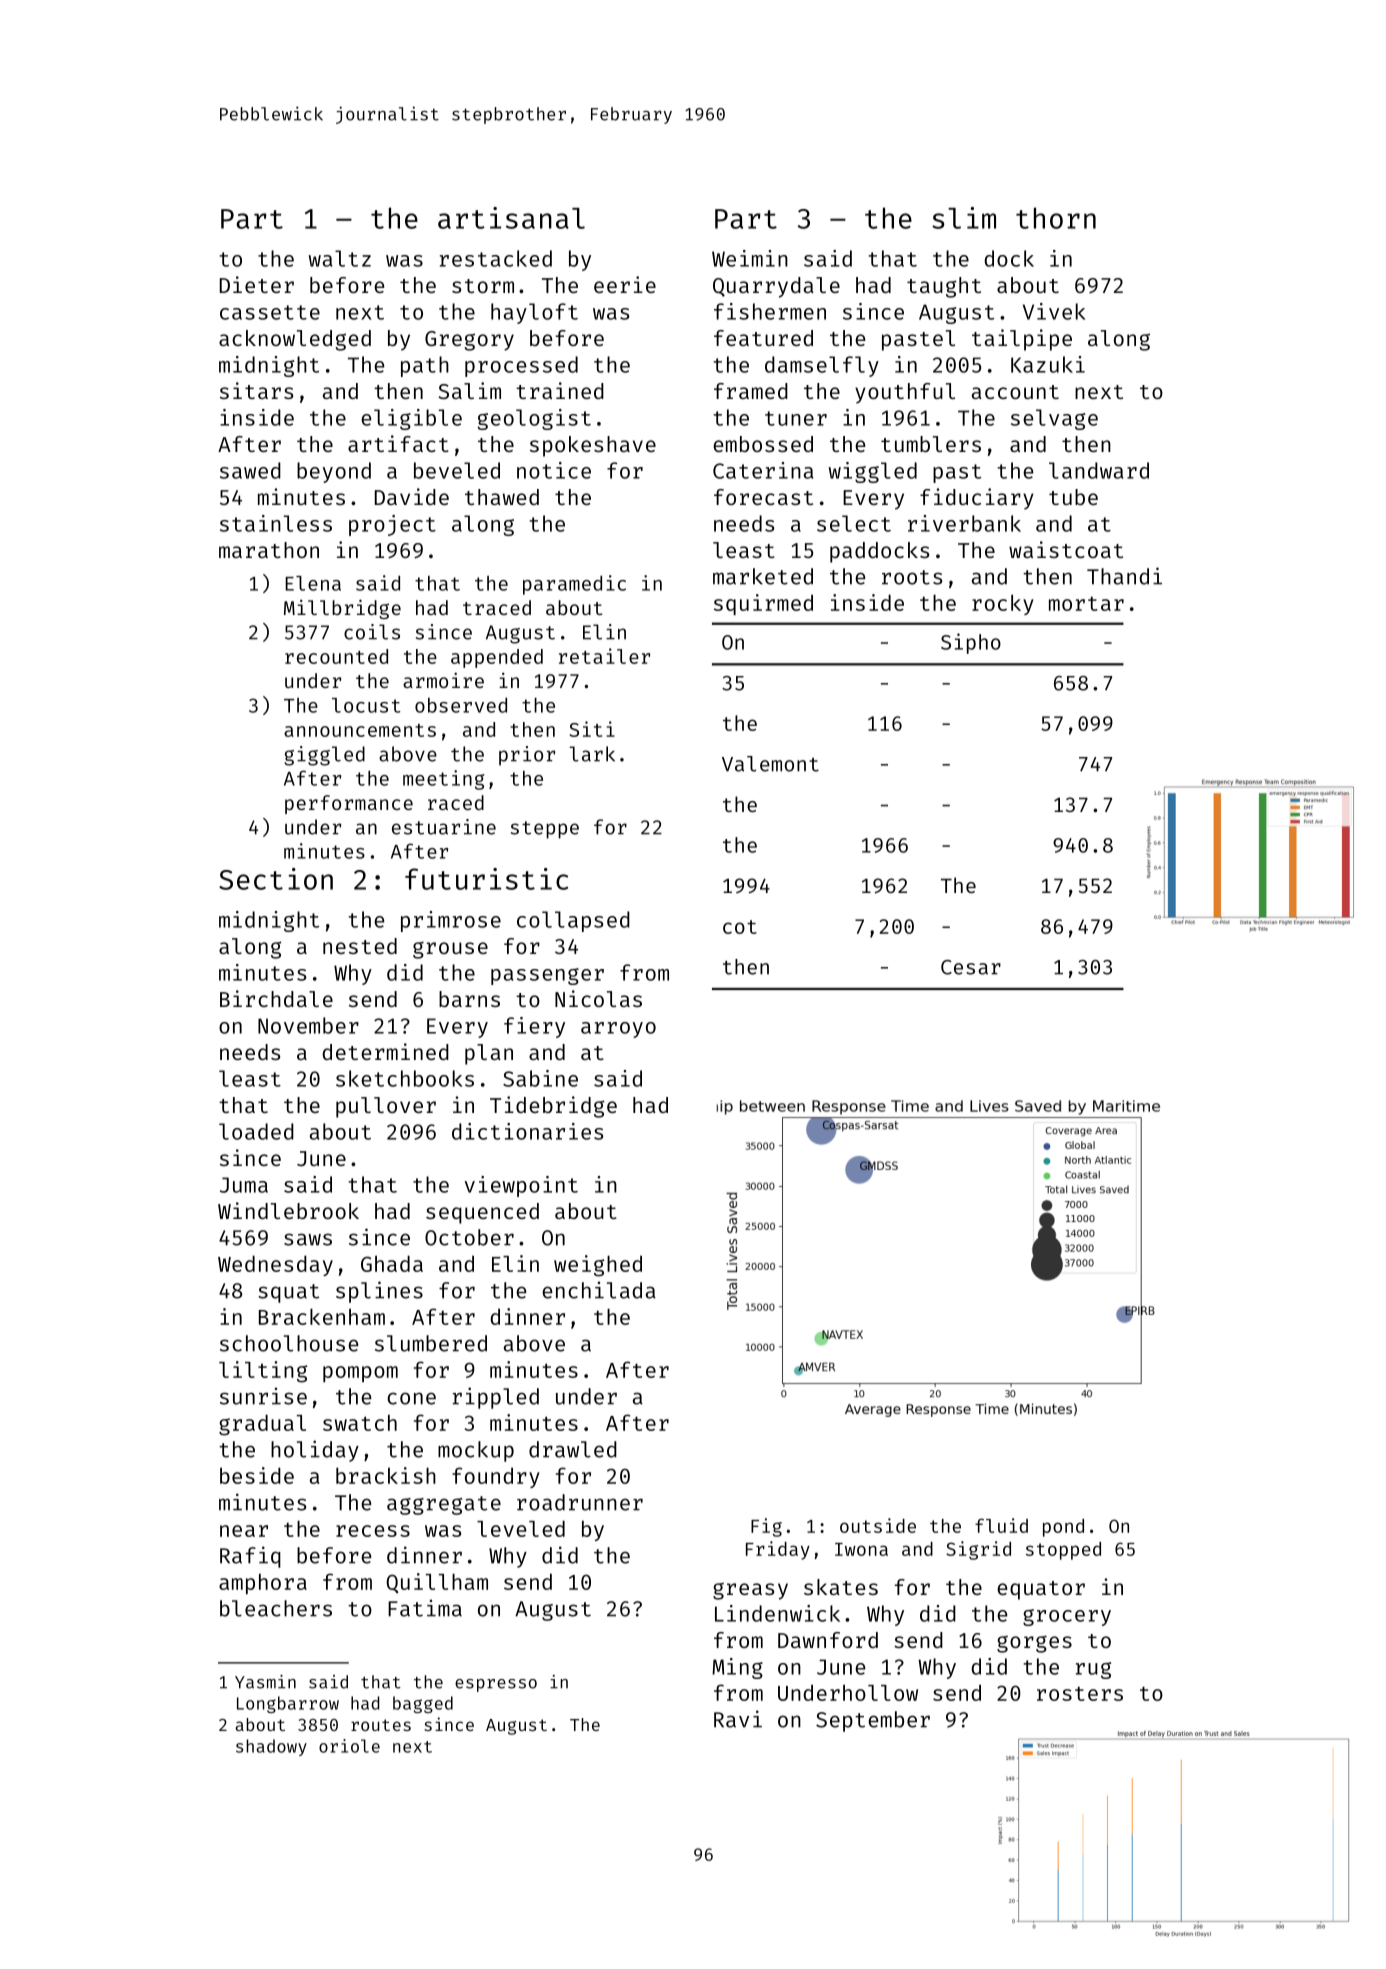  What do you see at coordinates (1054, 311) in the screenshot?
I see `Vivek` at bounding box center [1054, 311].
